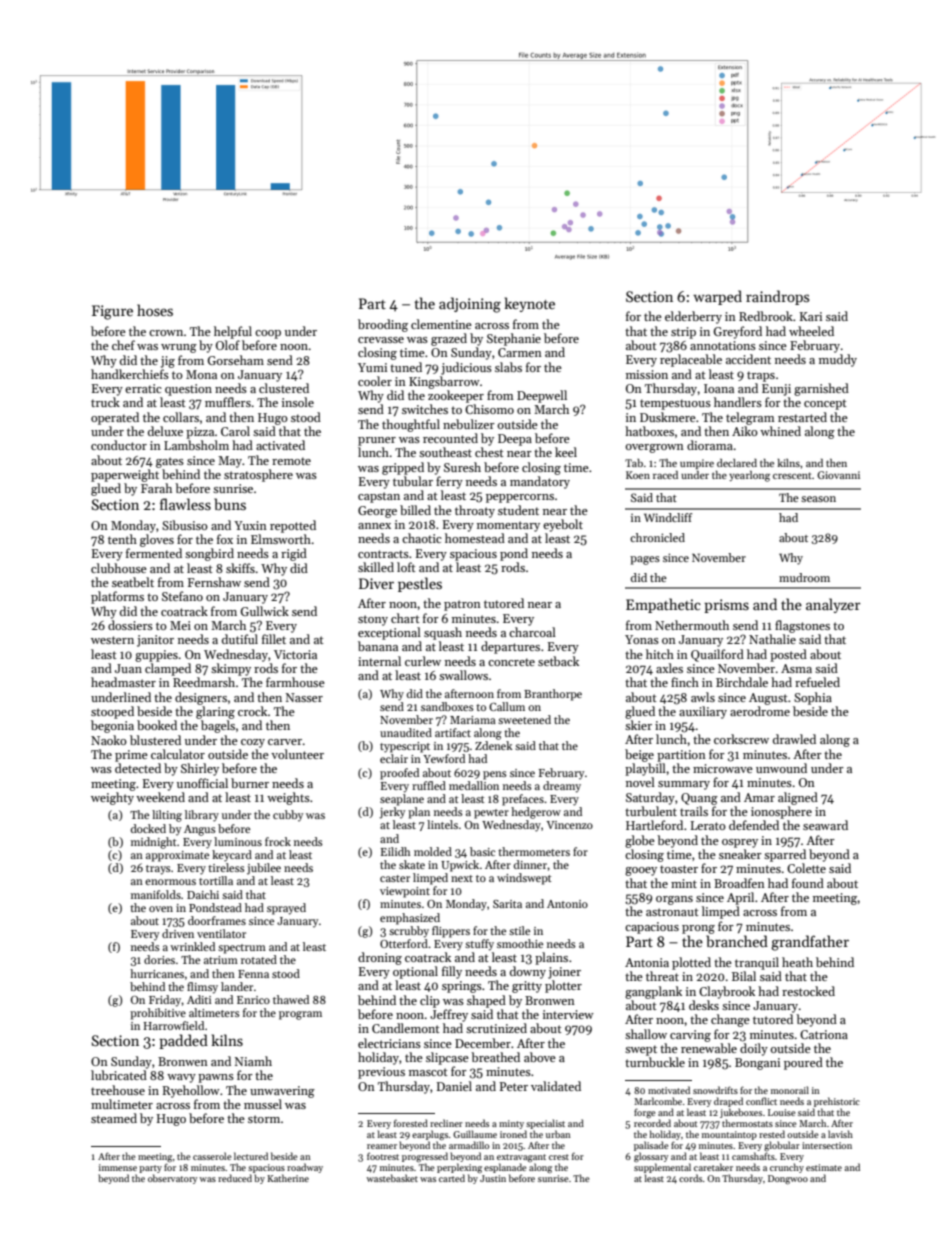 The width and height of the document is (952, 1233). What do you see at coordinates (690, 1178) in the document?
I see `cords` at bounding box center [690, 1178].
